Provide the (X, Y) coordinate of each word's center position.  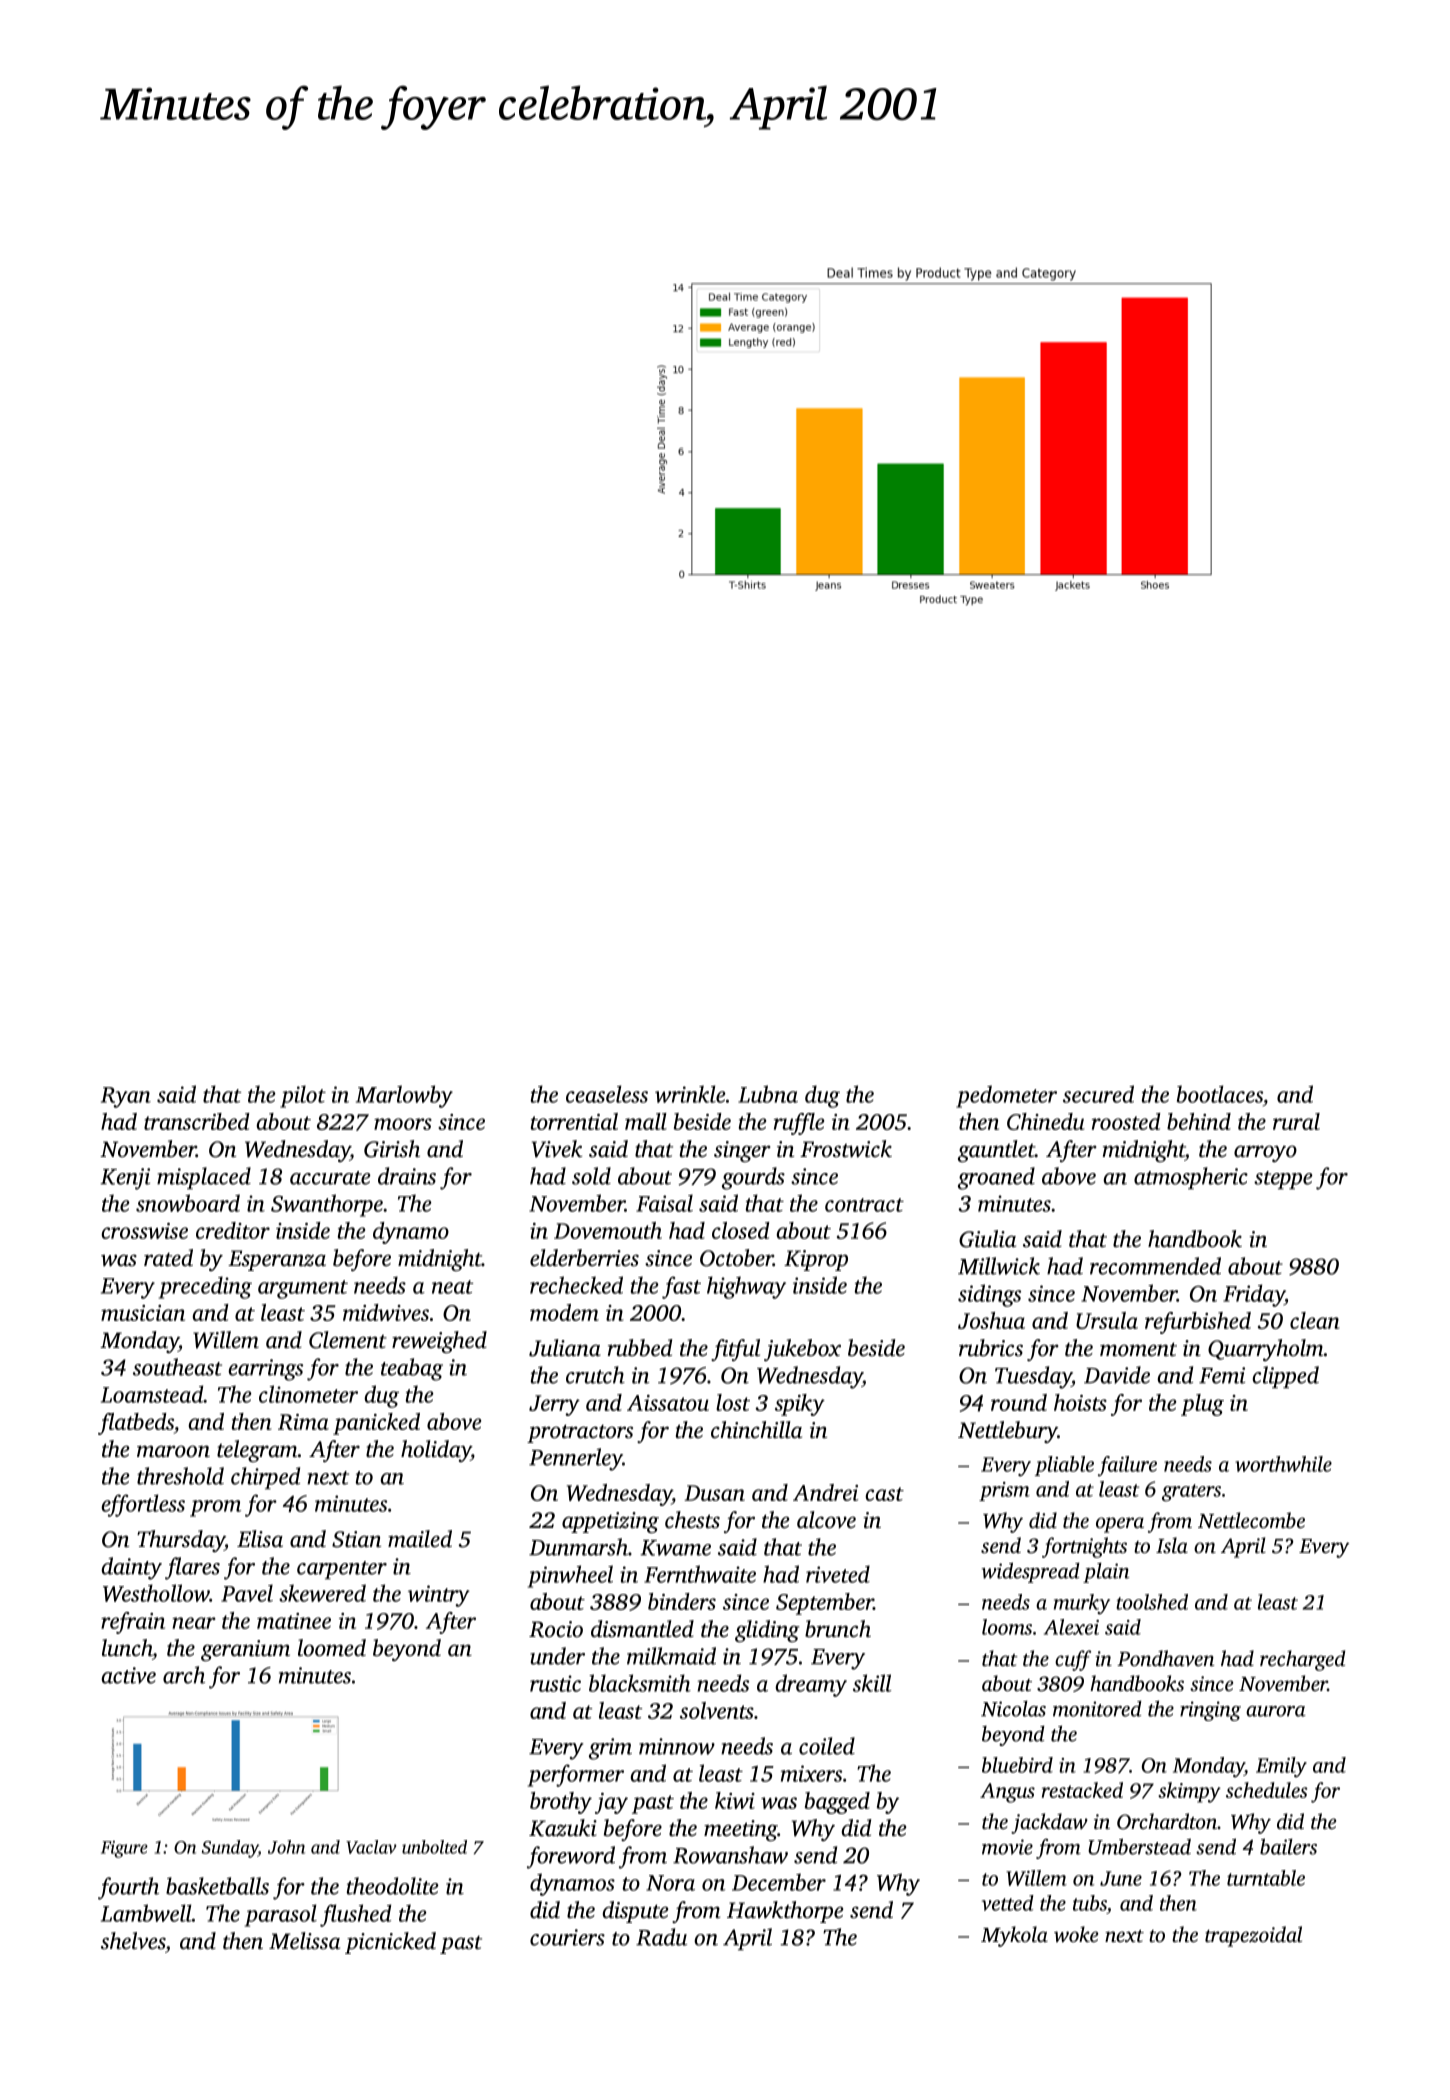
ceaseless (607, 1094)
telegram (257, 1451)
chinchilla (756, 1430)
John (286, 1847)
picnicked (390, 1943)
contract (864, 1205)
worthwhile (1283, 1464)
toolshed (1152, 1602)
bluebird (1017, 1765)
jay (611, 1803)
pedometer (1006, 1096)
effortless (143, 1505)
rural (1296, 1121)
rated (168, 1258)
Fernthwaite (700, 1574)
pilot (303, 1096)
